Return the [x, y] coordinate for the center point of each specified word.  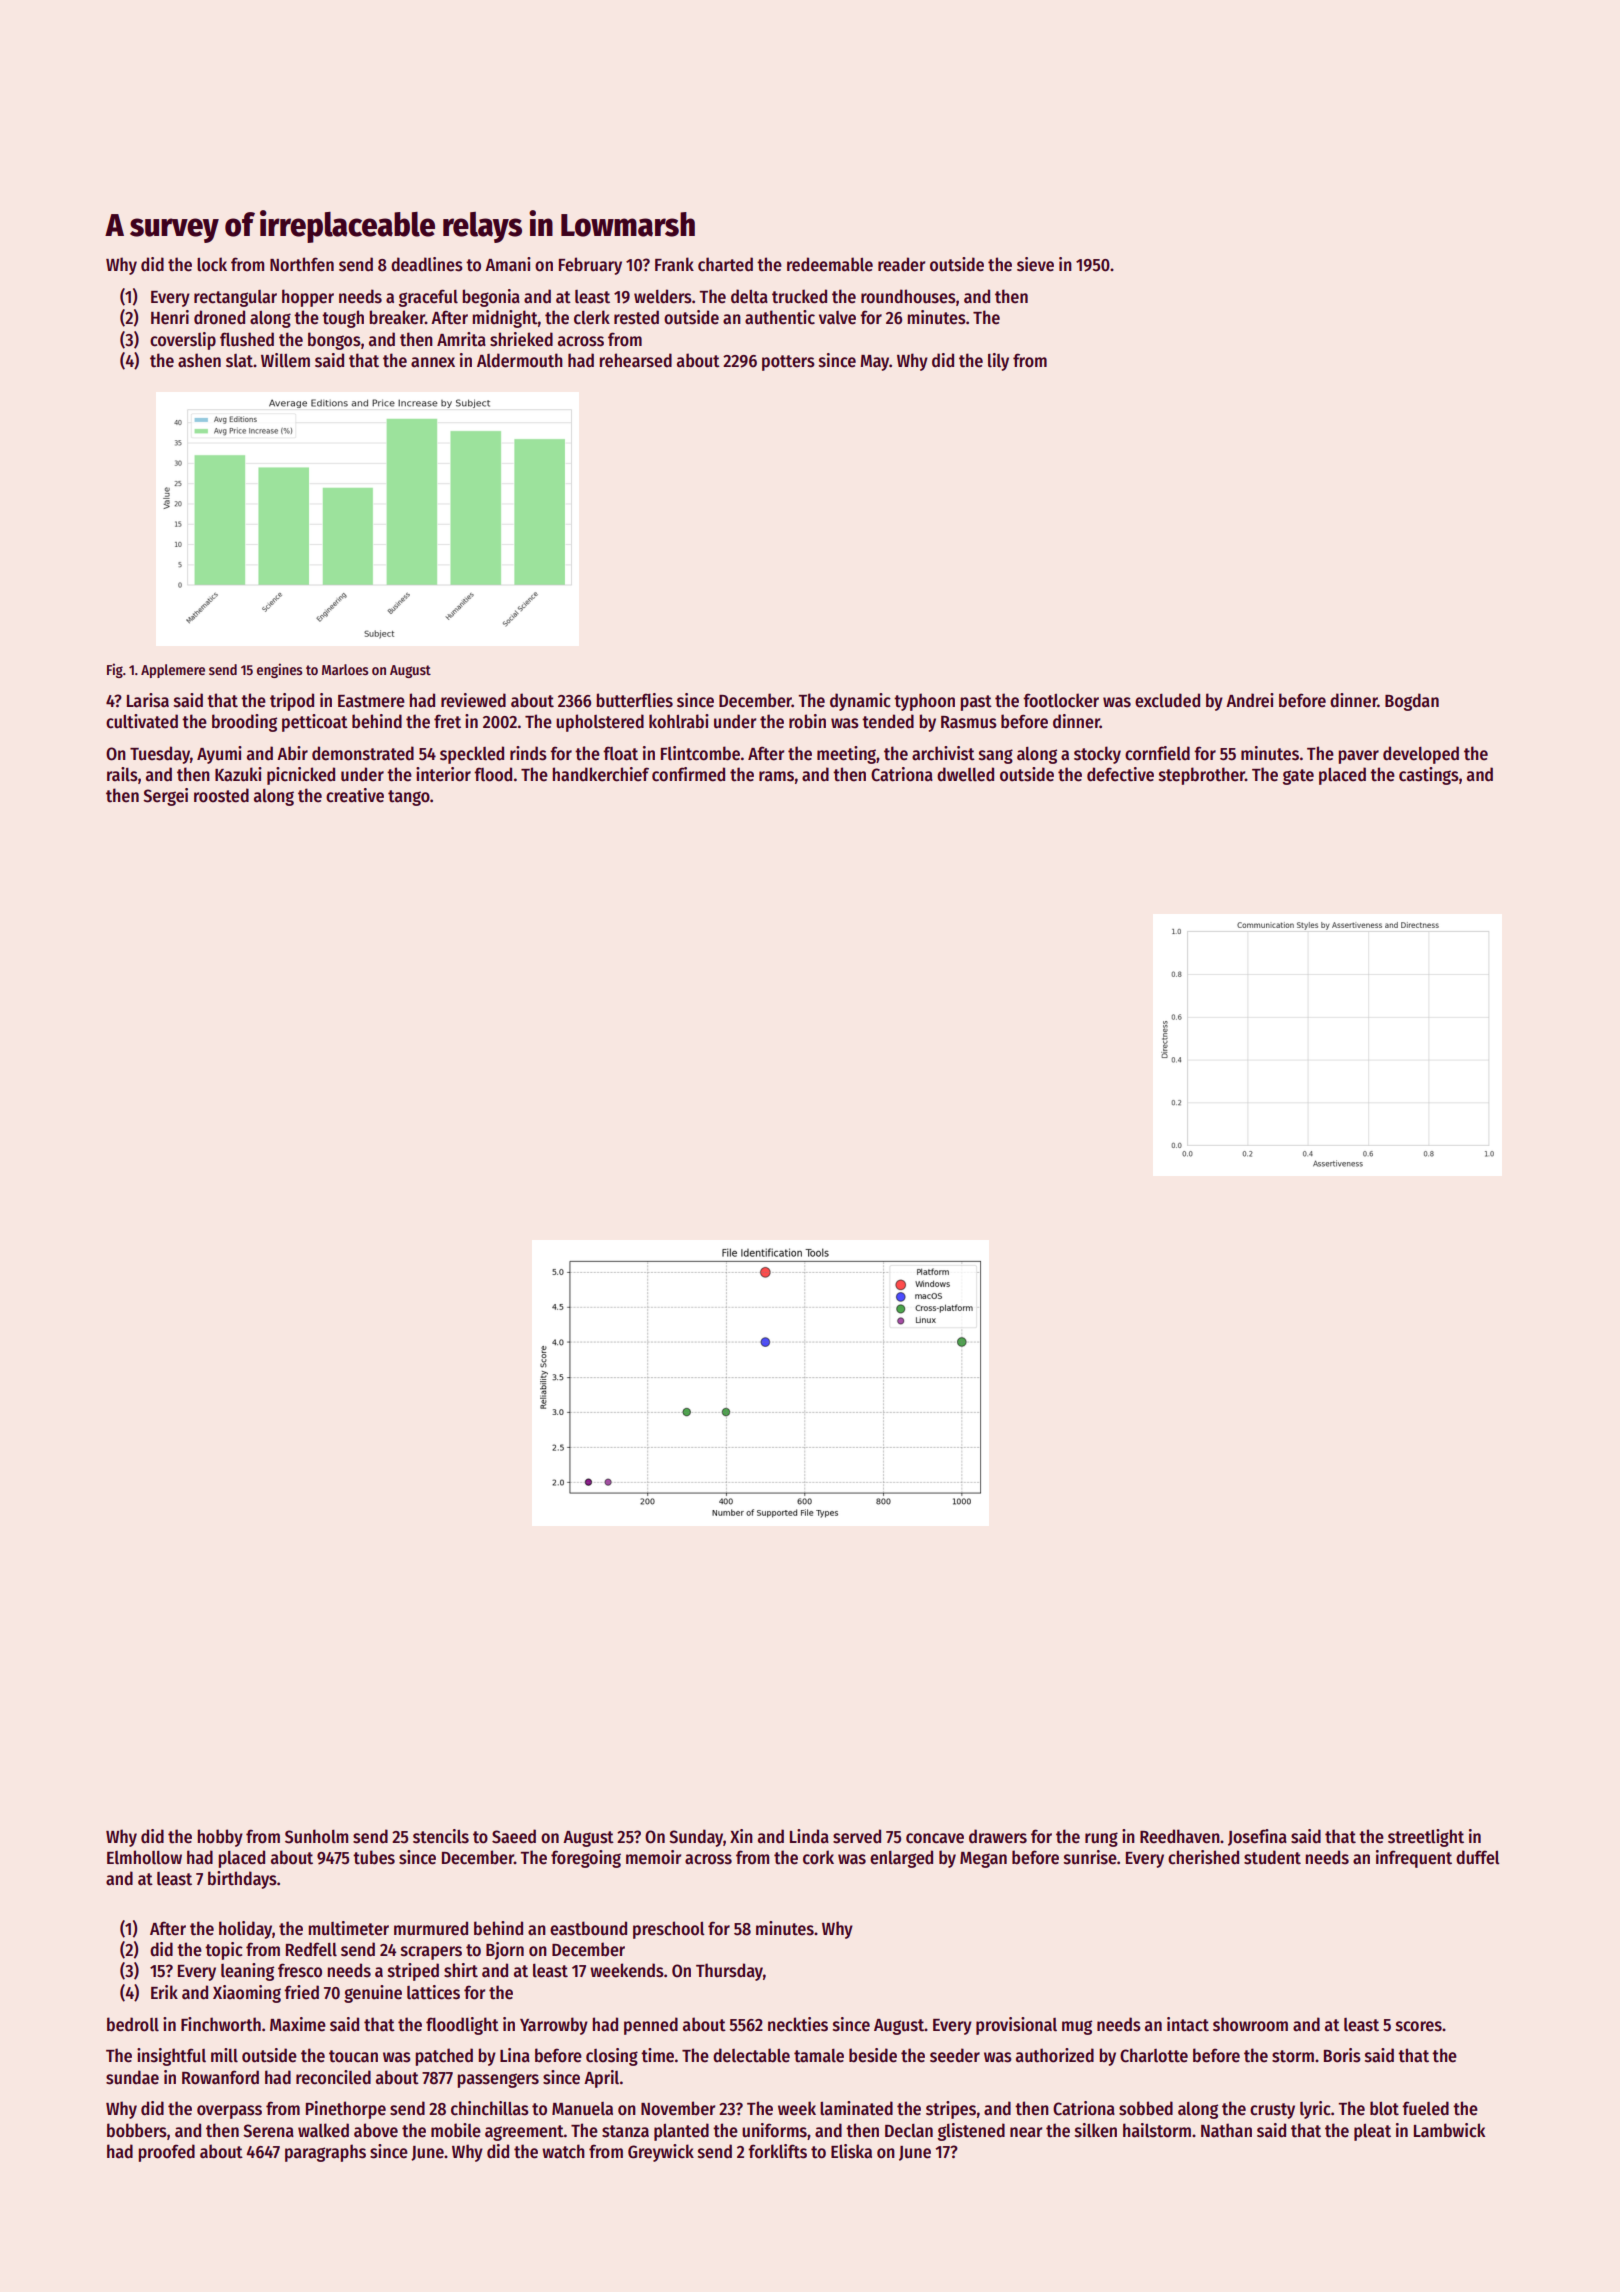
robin [807, 721]
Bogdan [1412, 702]
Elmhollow [144, 1857]
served [857, 1836]
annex [433, 362]
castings [1429, 776]
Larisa [148, 700]
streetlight [1426, 1838]
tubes [374, 1857]
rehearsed [635, 360]
